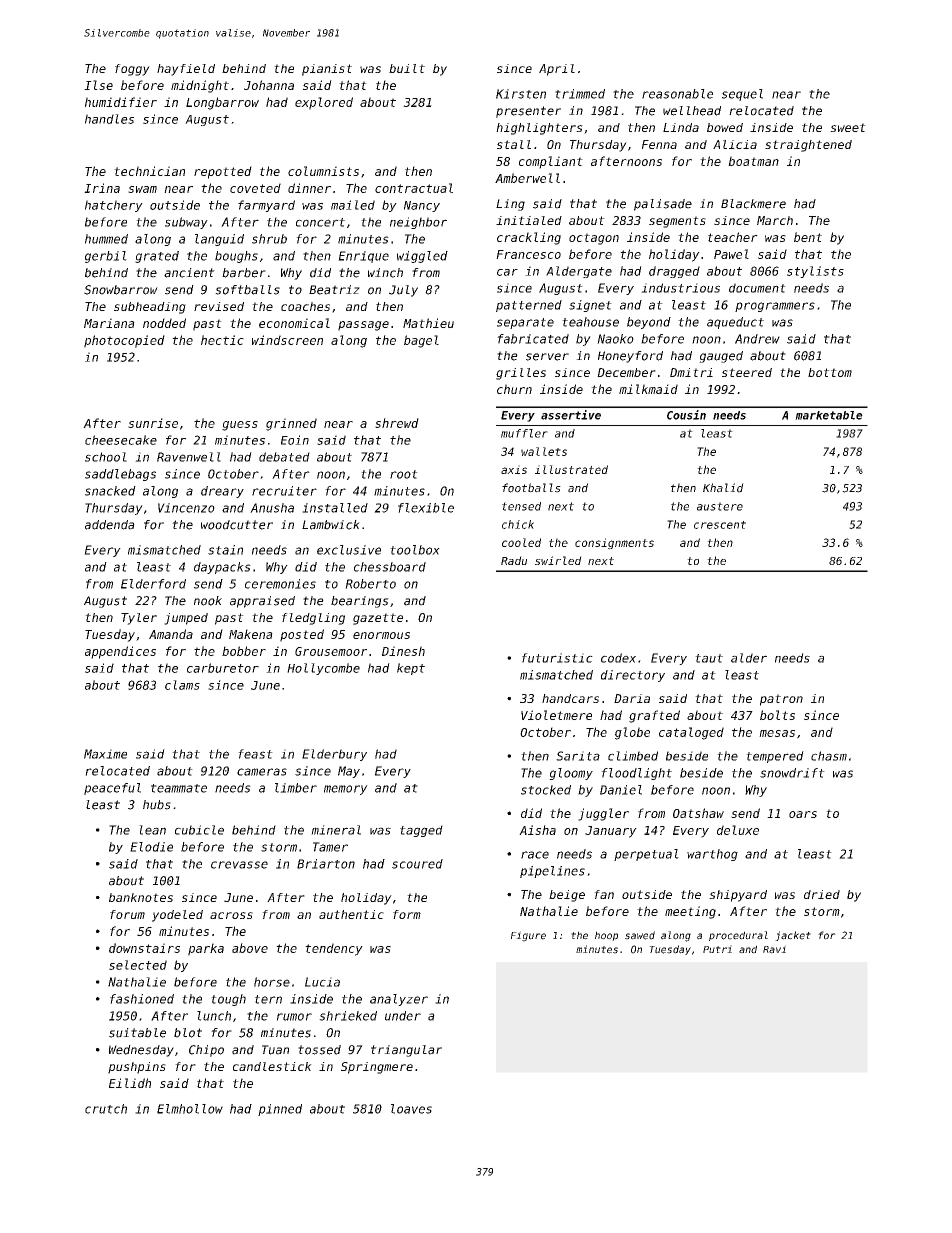  What do you see at coordinates (186, 508) in the page?
I see `Vincenzo` at bounding box center [186, 508].
